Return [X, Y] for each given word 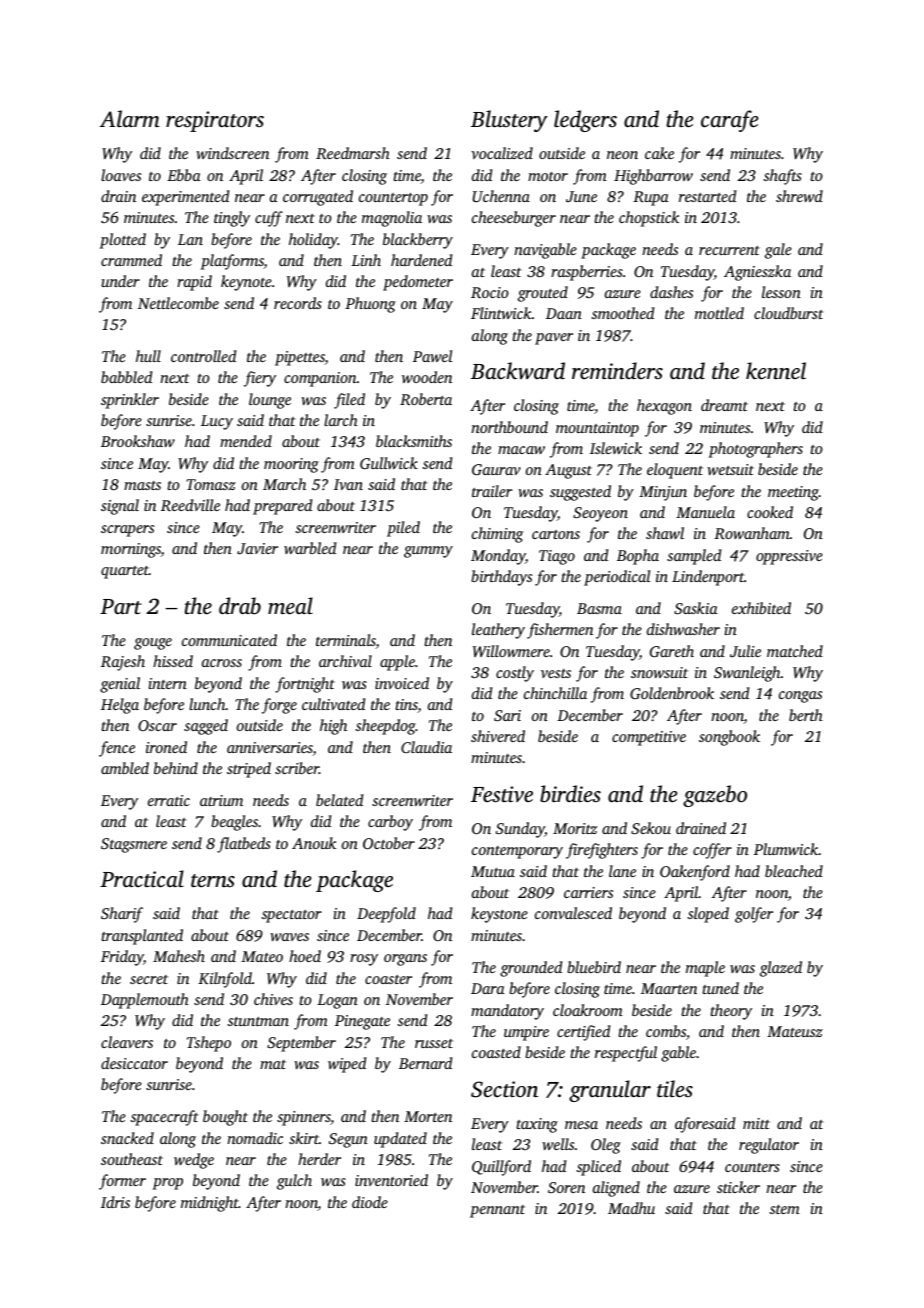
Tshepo [209, 1044]
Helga [120, 706]
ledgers [585, 121]
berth [806, 715]
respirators [215, 121]
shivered [498, 736]
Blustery [509, 121]
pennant [497, 1211]
